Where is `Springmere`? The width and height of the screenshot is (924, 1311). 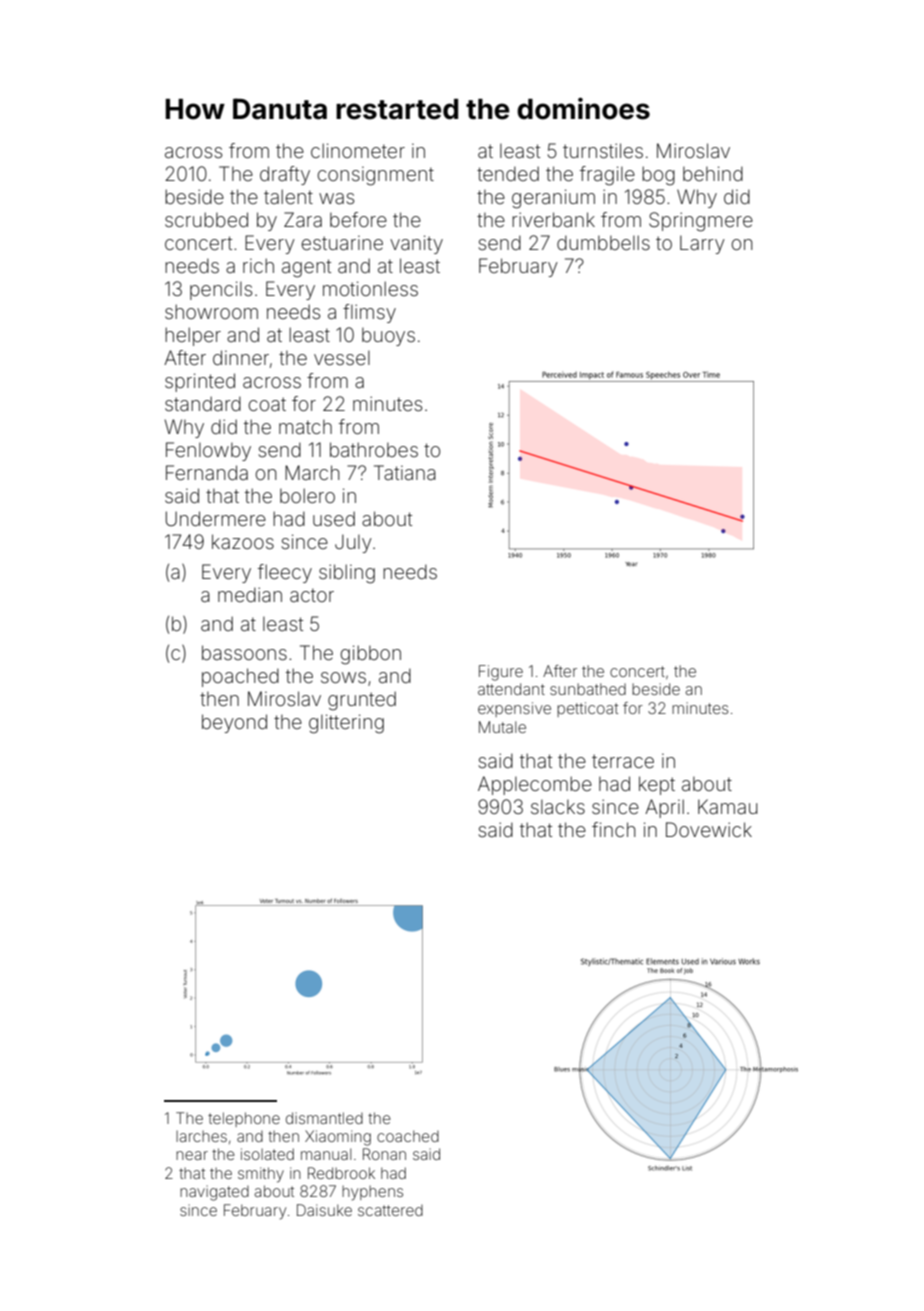
Springmere is located at coordinates (701, 222).
